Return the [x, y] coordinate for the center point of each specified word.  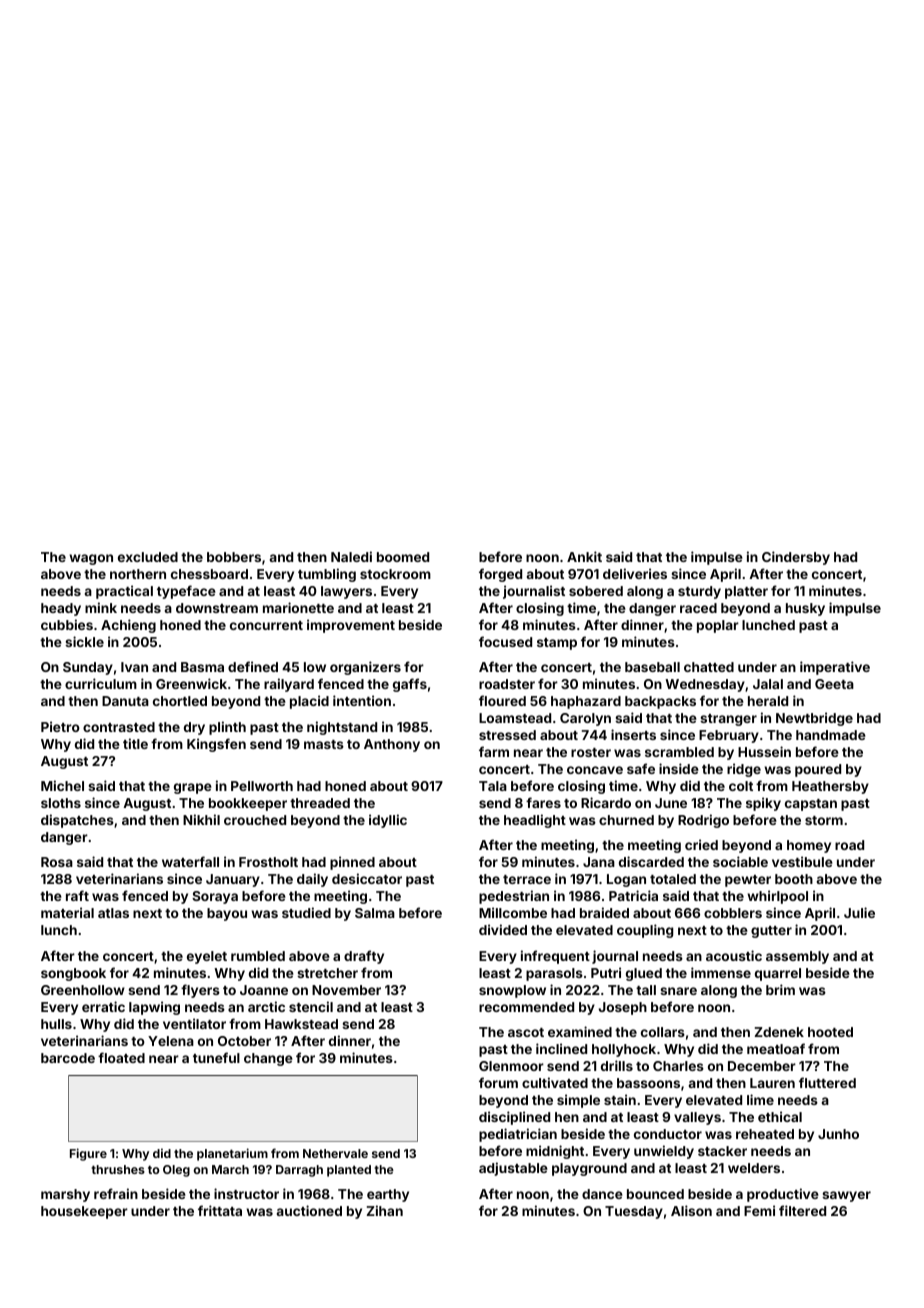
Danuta [125, 701]
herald [768, 701]
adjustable [513, 1169]
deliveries [635, 573]
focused [505, 641]
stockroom [395, 574]
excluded [148, 557]
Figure [88, 1154]
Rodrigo [703, 821]
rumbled [258, 956]
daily [312, 880]
